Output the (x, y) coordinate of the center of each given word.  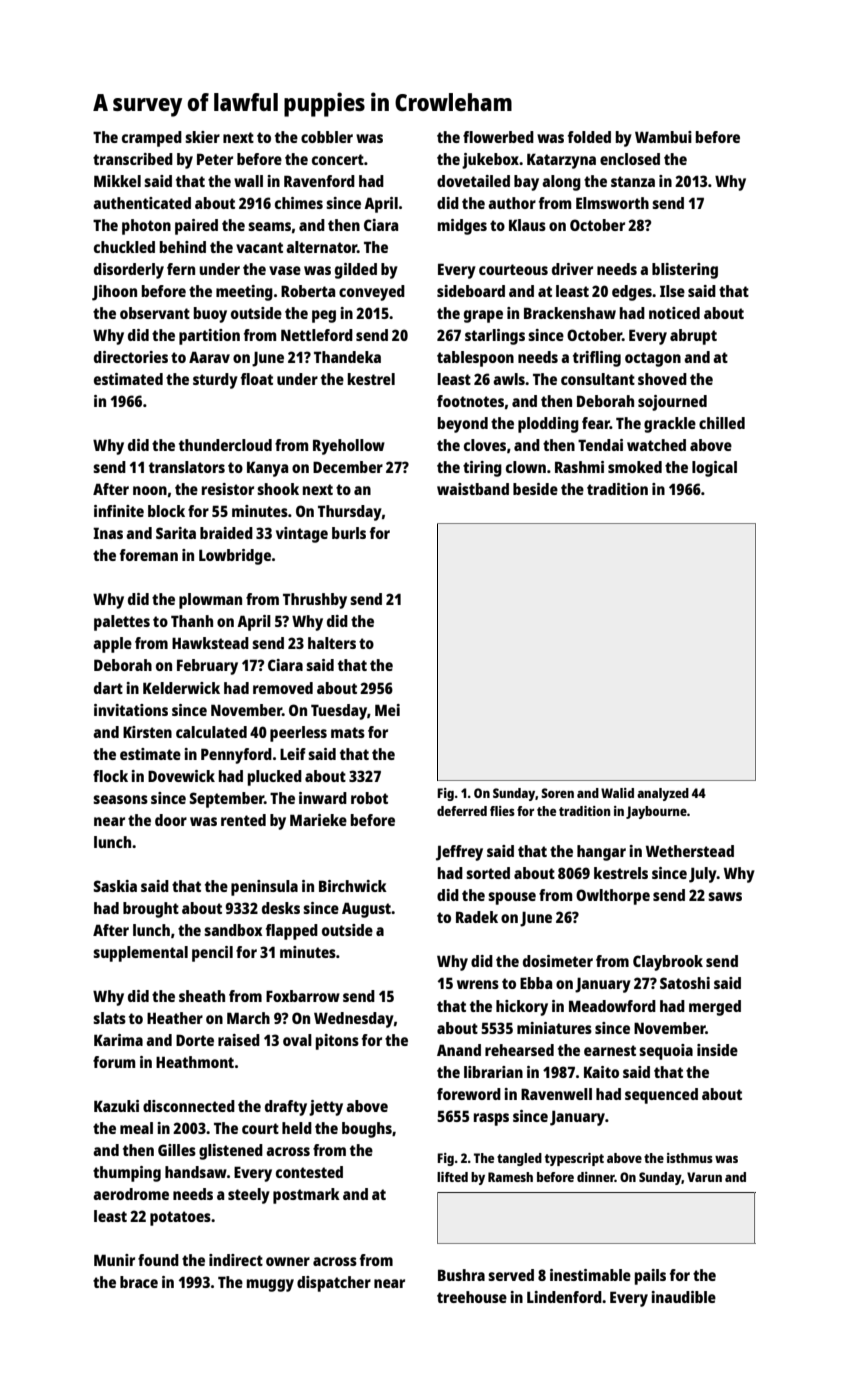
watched (656, 445)
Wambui (663, 137)
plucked (275, 778)
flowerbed (498, 137)
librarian (493, 1072)
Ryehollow (349, 447)
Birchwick (353, 886)
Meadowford (612, 1006)
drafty (286, 1108)
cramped (152, 139)
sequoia (666, 1052)
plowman (210, 601)
